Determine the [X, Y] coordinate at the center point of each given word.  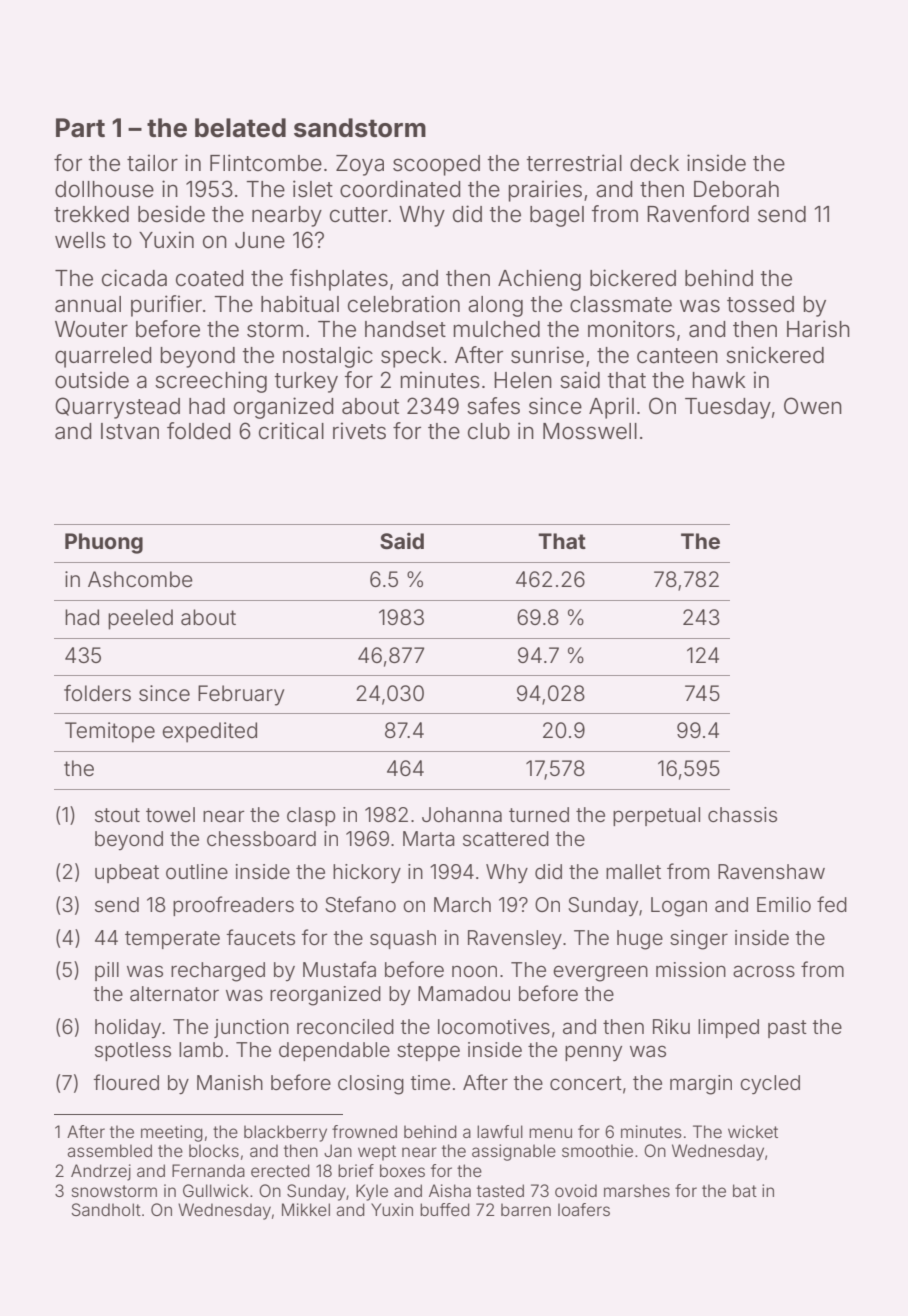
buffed [445, 1209]
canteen [677, 356]
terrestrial [574, 163]
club [489, 431]
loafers [584, 1209]
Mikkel [306, 1209]
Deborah [736, 189]
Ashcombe [140, 579]
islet [313, 189]
